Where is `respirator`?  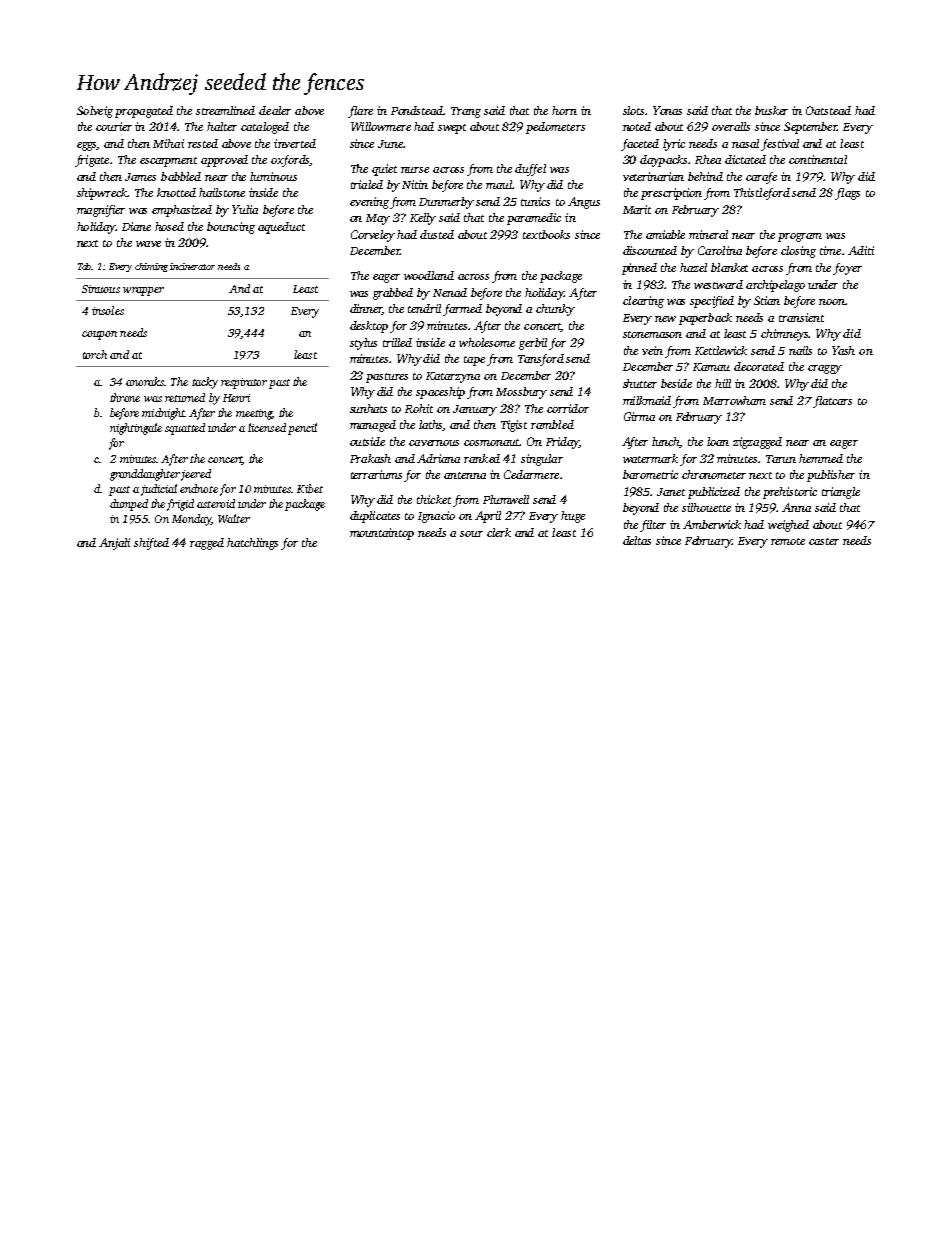
respirator is located at coordinates (244, 383).
